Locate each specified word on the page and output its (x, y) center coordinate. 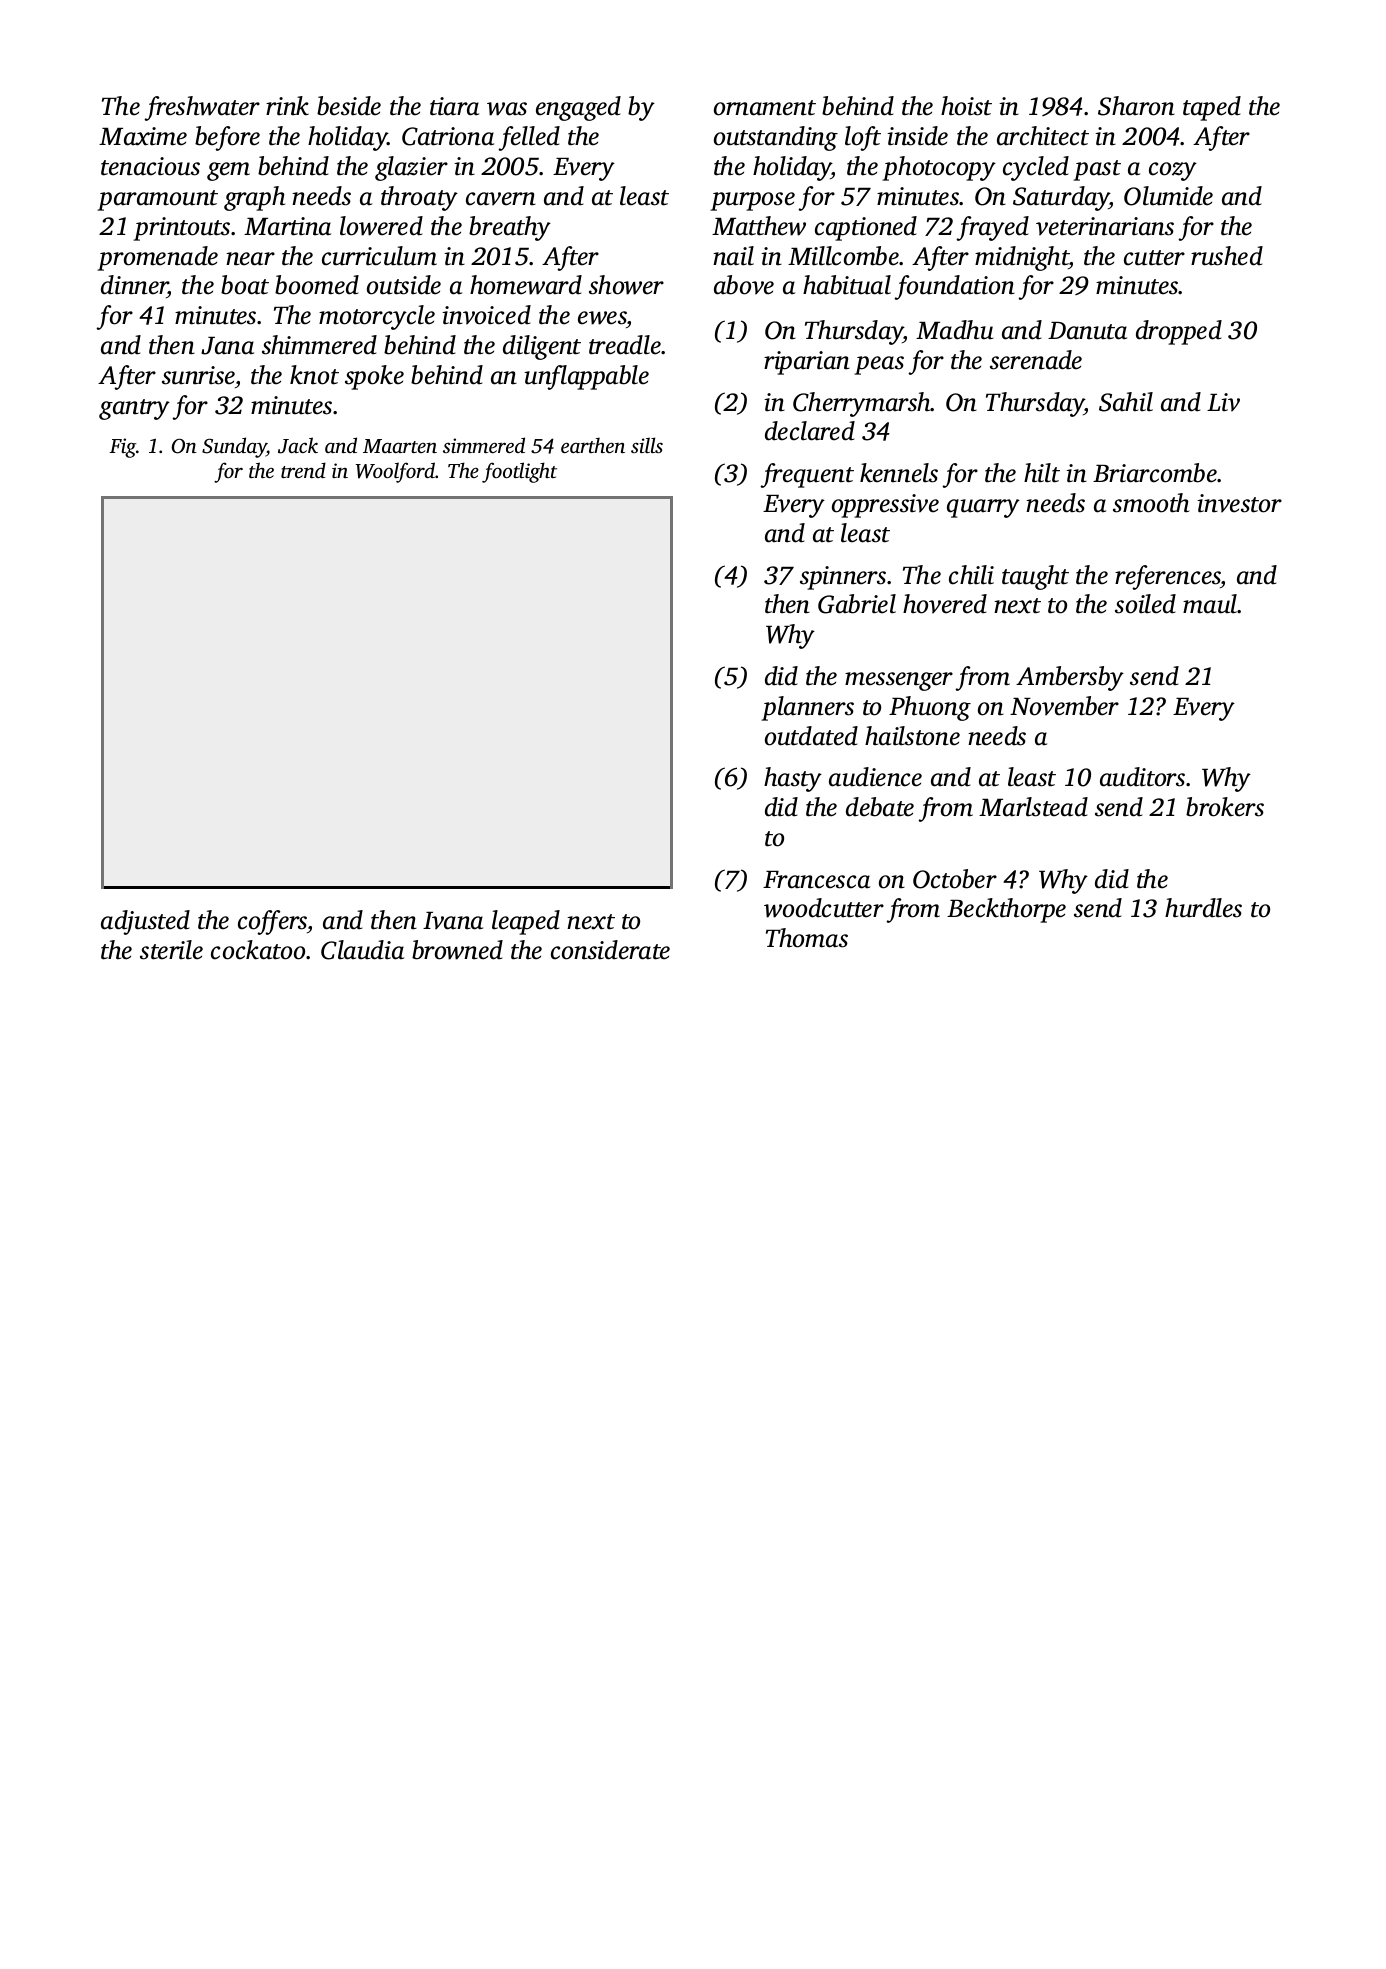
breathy (510, 228)
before (227, 138)
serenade (1036, 360)
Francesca (816, 880)
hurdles (1203, 908)
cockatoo (258, 950)
